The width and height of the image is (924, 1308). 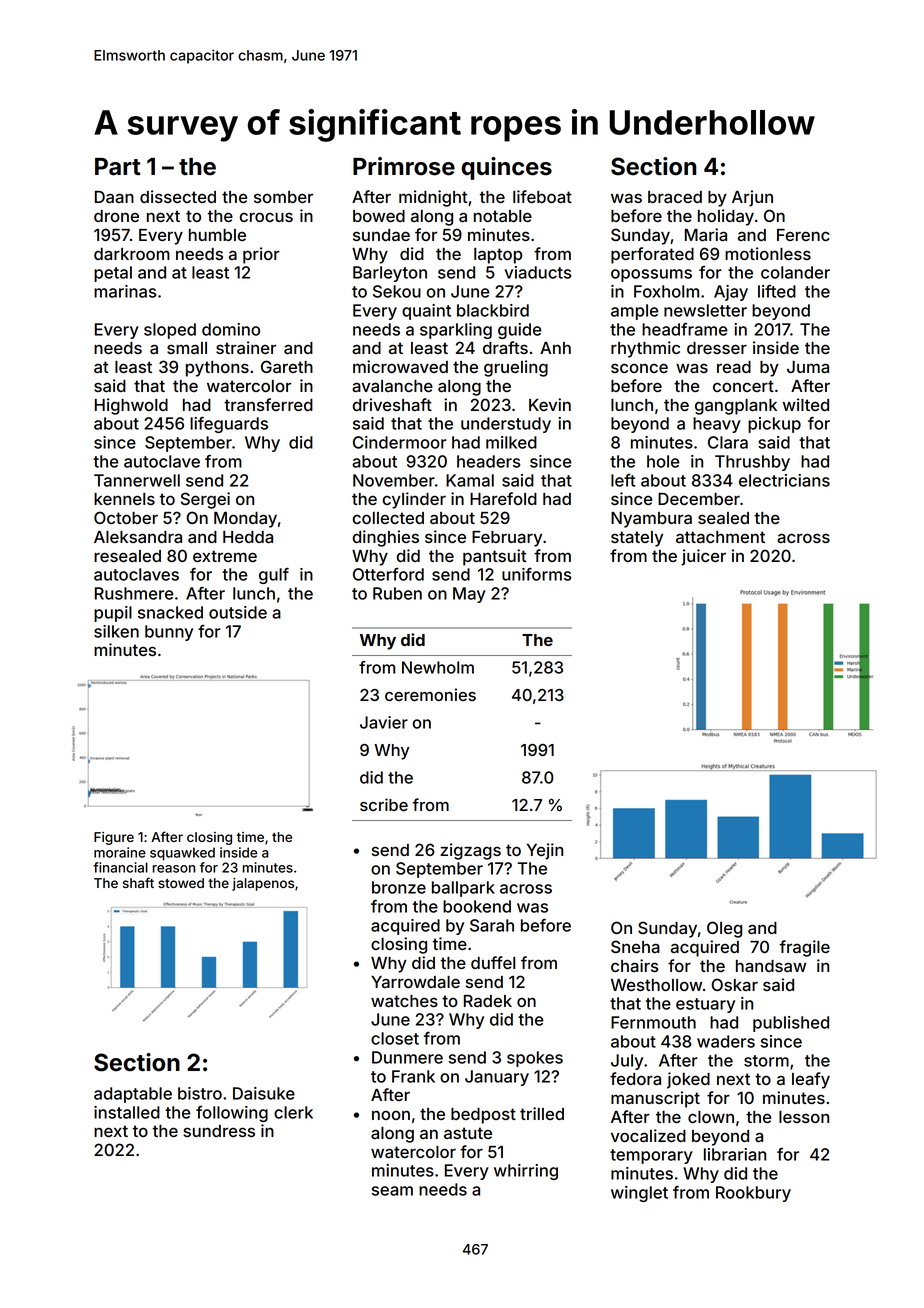 I want to click on installed, so click(x=127, y=1112).
